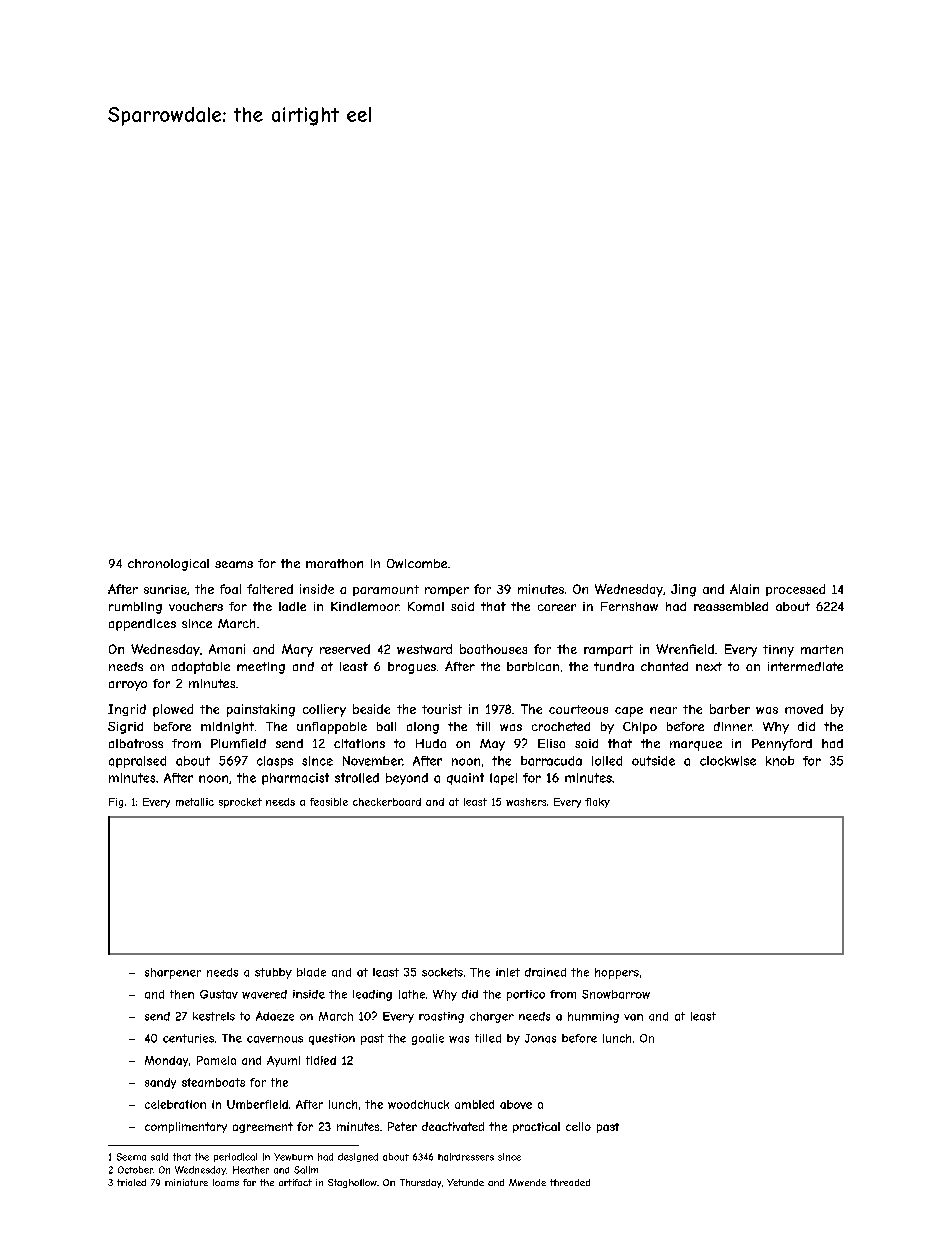 The width and height of the screenshot is (952, 1233). Describe the element at coordinates (387, 802) in the screenshot. I see `checkerboard` at that location.
